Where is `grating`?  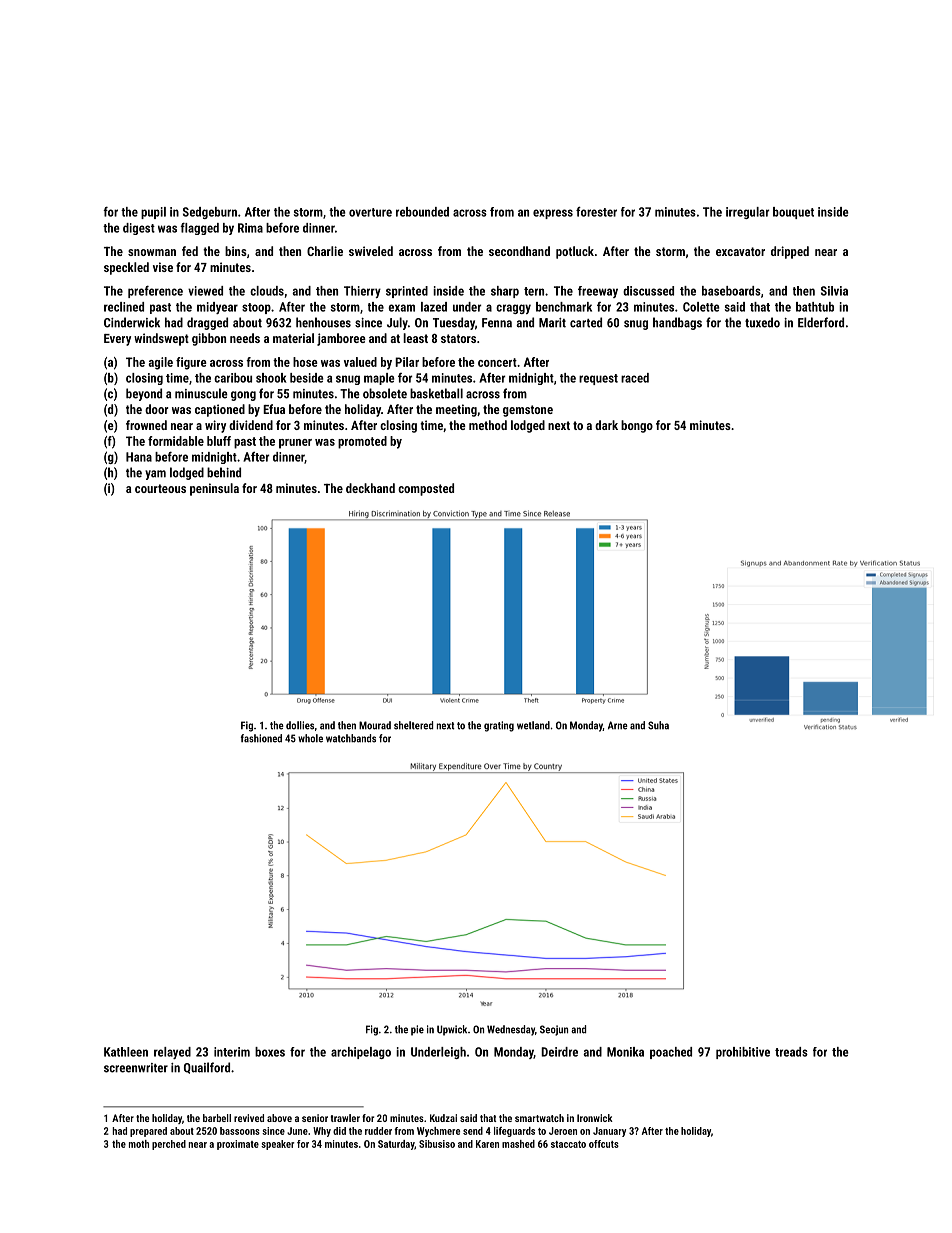 grating is located at coordinates (499, 726).
